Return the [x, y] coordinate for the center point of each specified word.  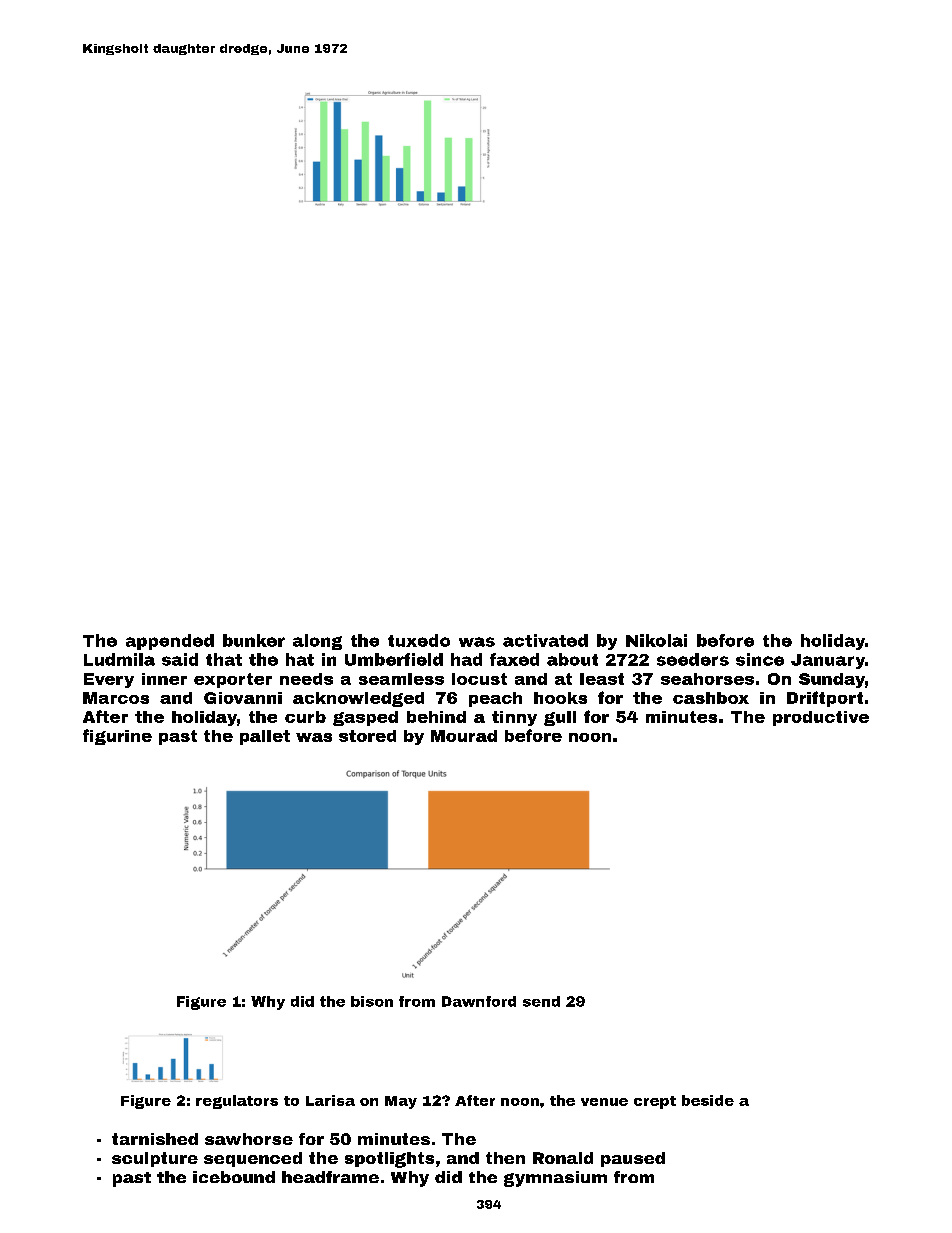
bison [372, 1001]
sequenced [253, 1159]
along [317, 642]
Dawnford [479, 1001]
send [541, 1001]
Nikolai [656, 640]
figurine [117, 737]
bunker [254, 640]
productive [821, 718]
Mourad [464, 736]
